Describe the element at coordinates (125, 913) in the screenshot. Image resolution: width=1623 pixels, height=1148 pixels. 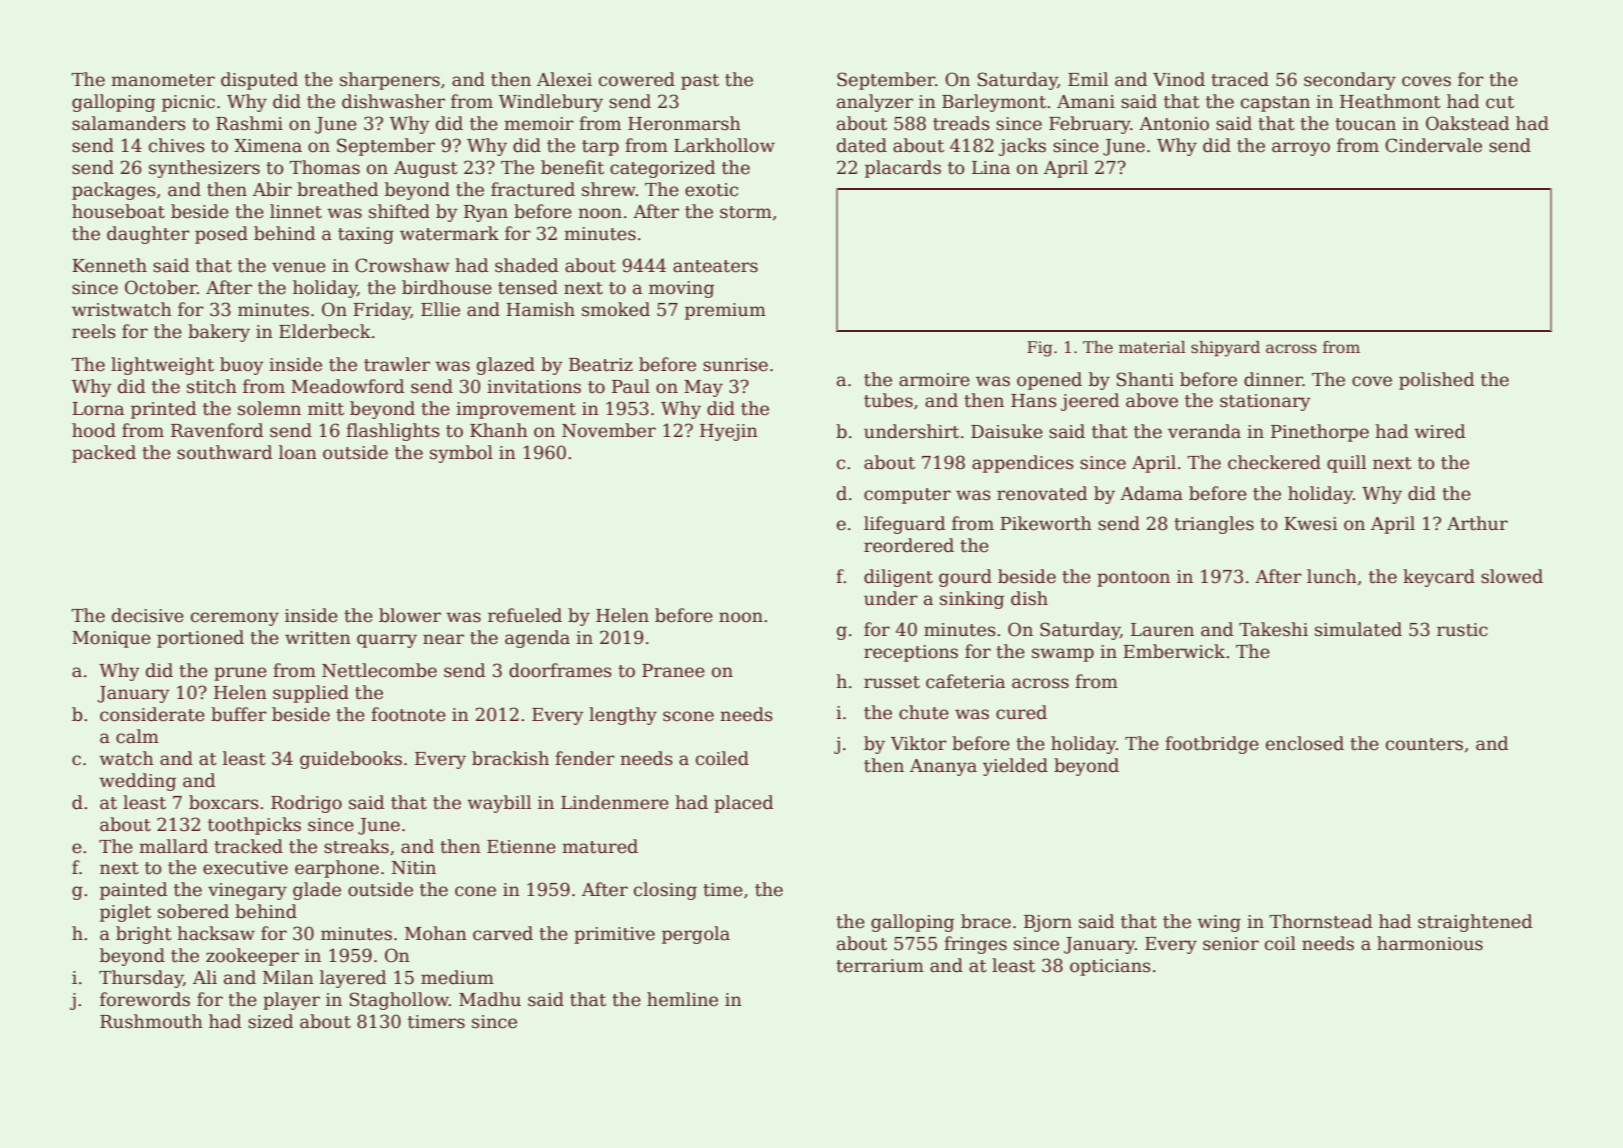
I see `piglet` at that location.
